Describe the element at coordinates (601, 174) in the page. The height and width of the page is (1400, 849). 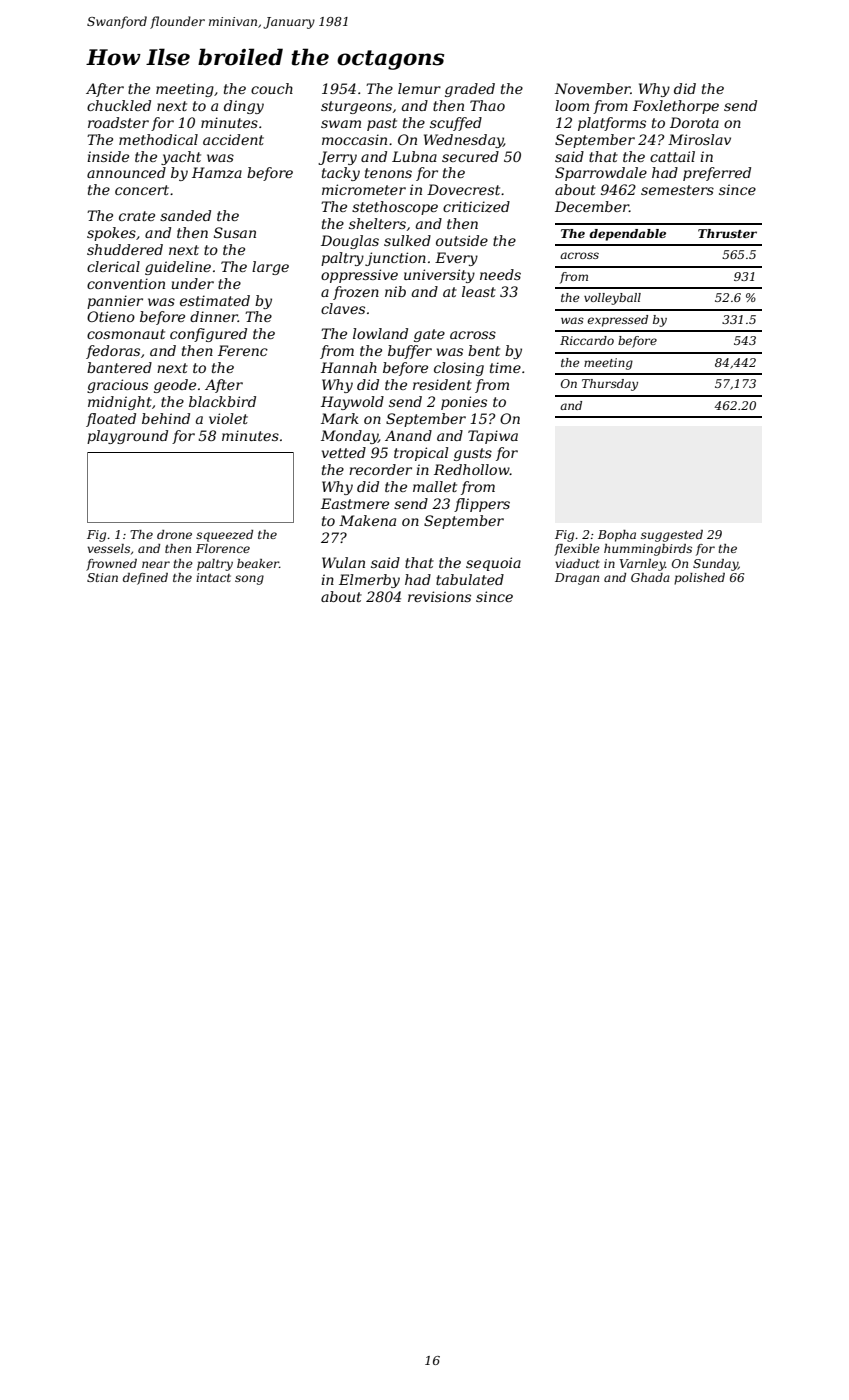
I see `Sparrowdale` at that location.
